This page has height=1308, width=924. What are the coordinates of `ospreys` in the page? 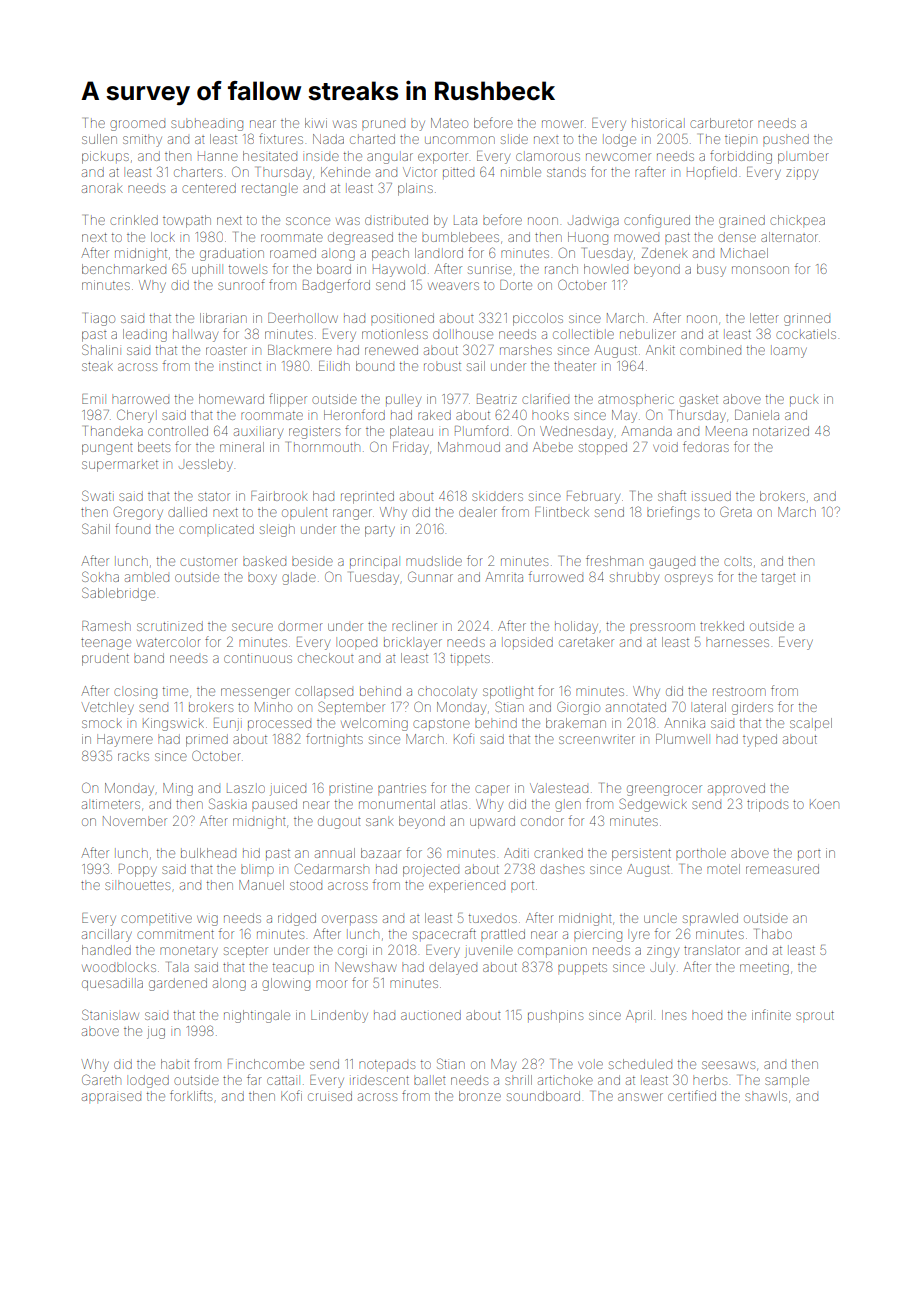 It's located at (689, 579).
